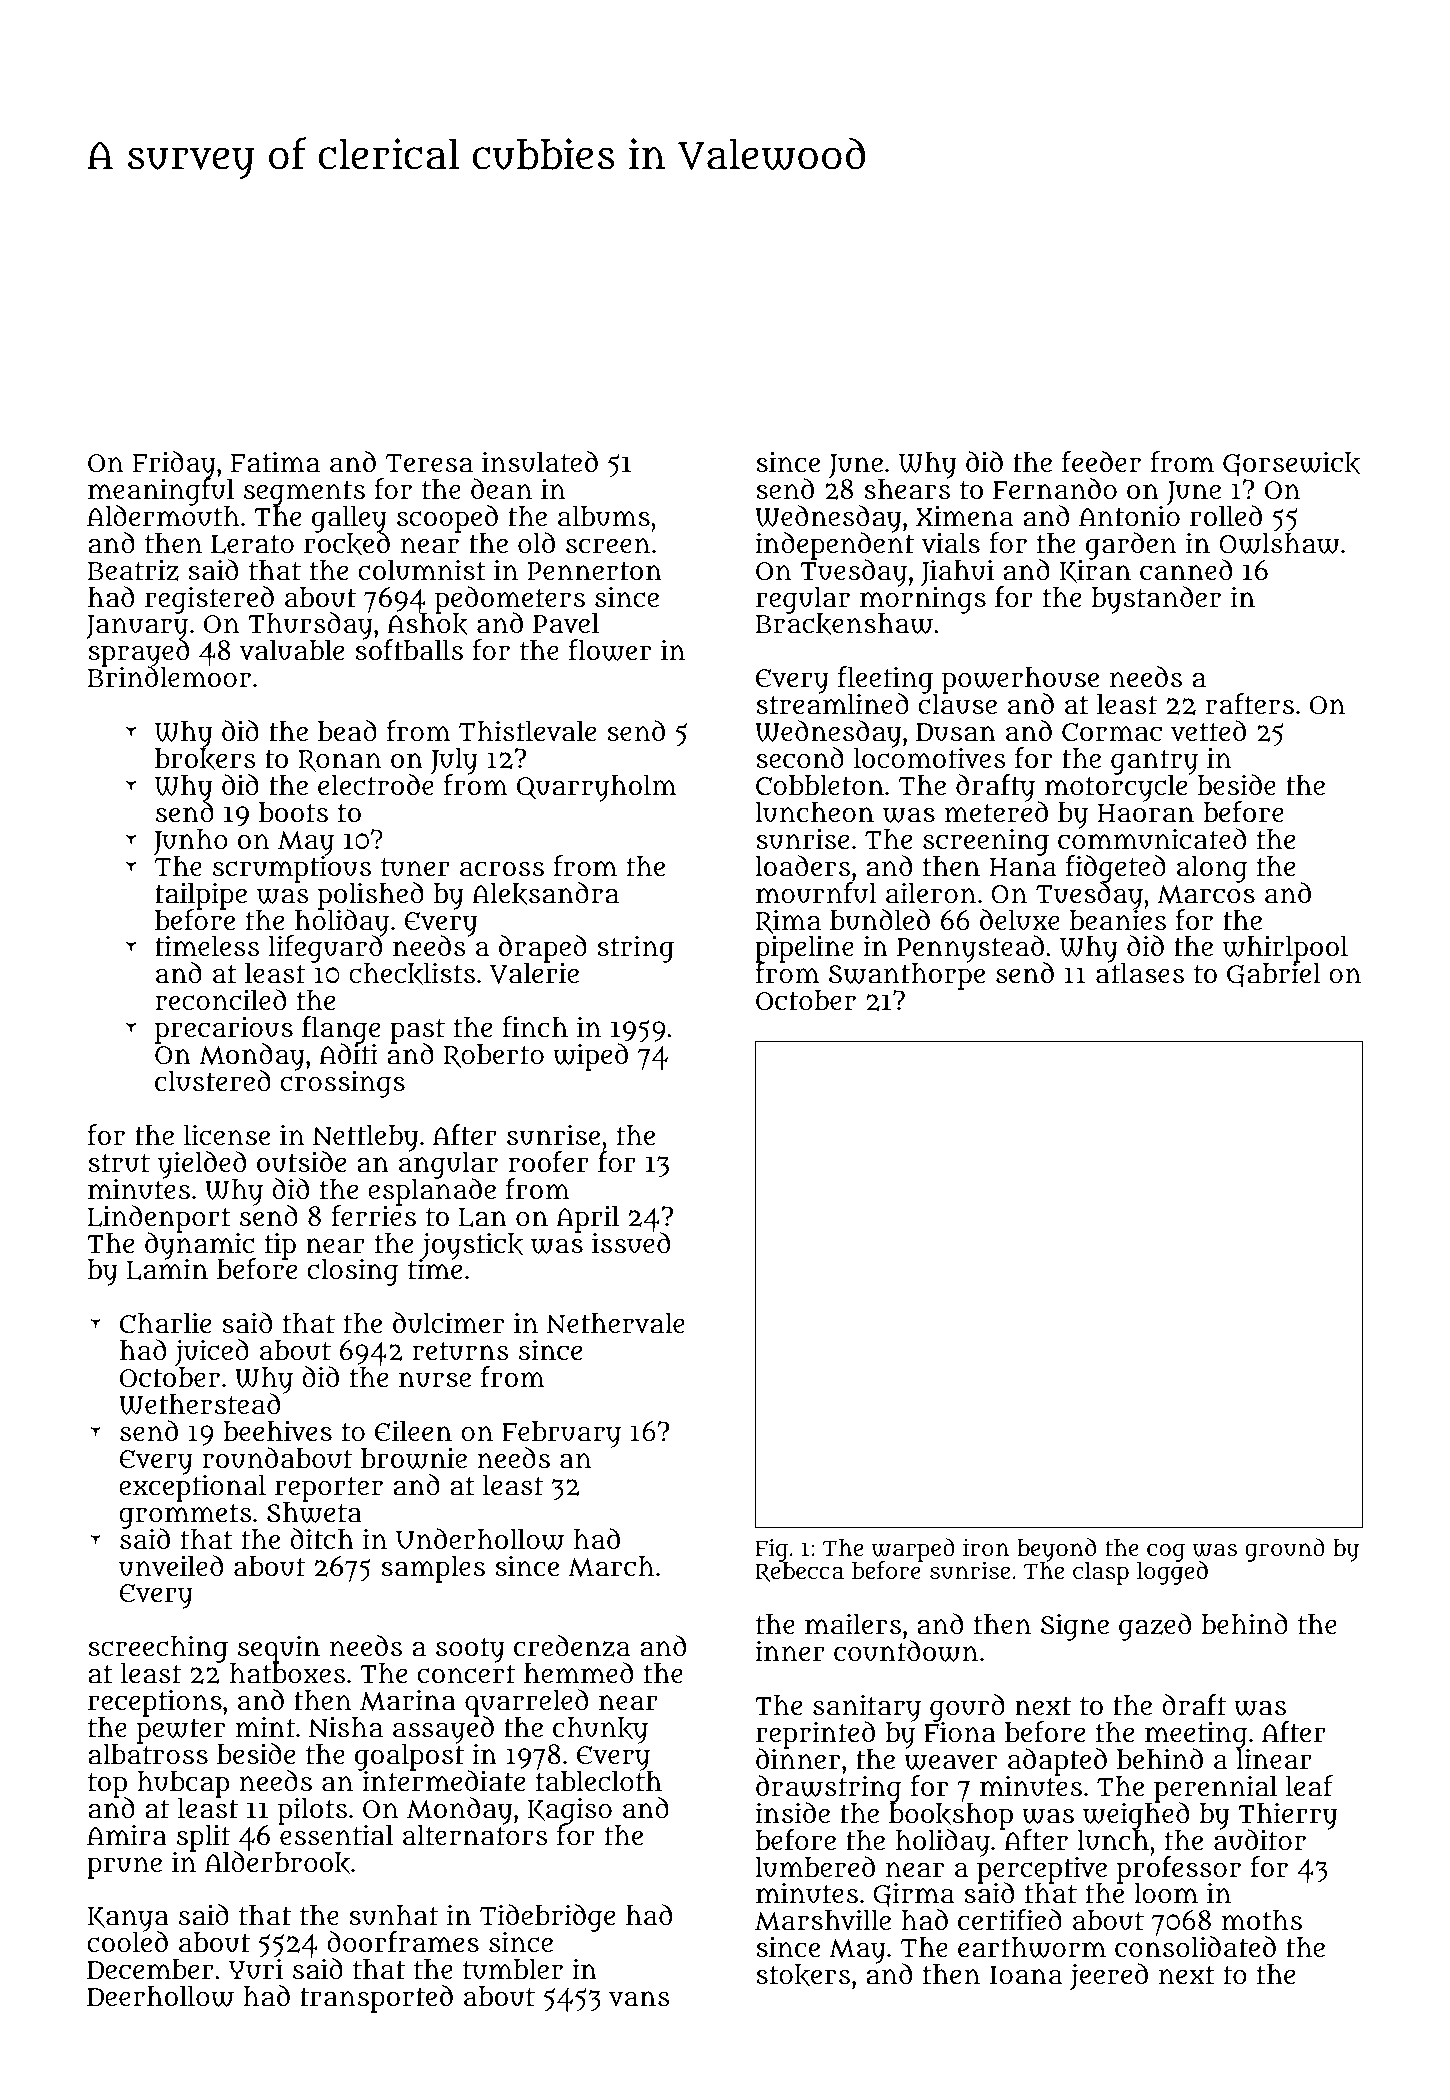 The width and height of the screenshot is (1450, 2100). Describe the element at coordinates (803, 866) in the screenshot. I see `loaders` at that location.
